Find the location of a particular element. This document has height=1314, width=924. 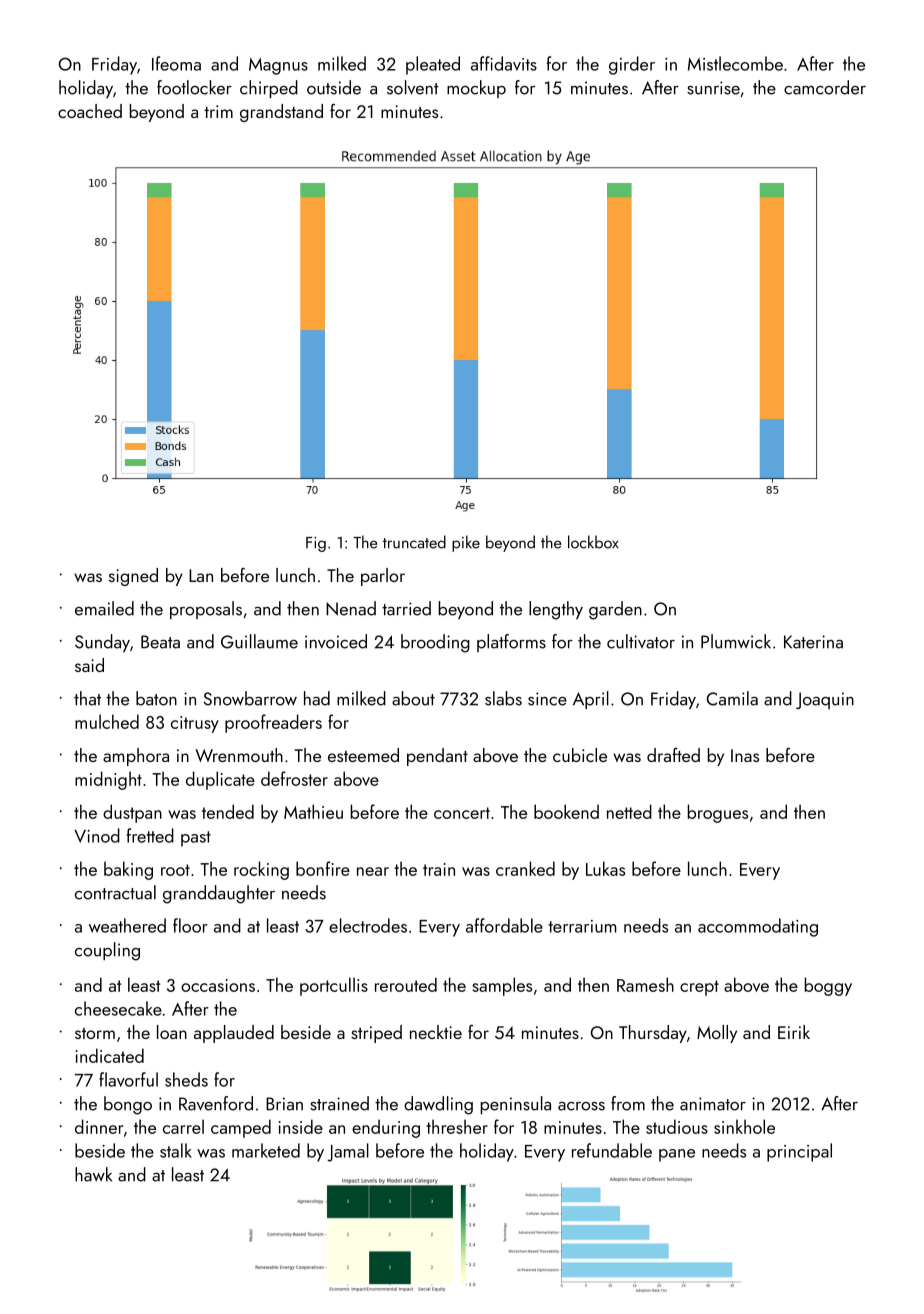

truncated is located at coordinates (414, 542).
